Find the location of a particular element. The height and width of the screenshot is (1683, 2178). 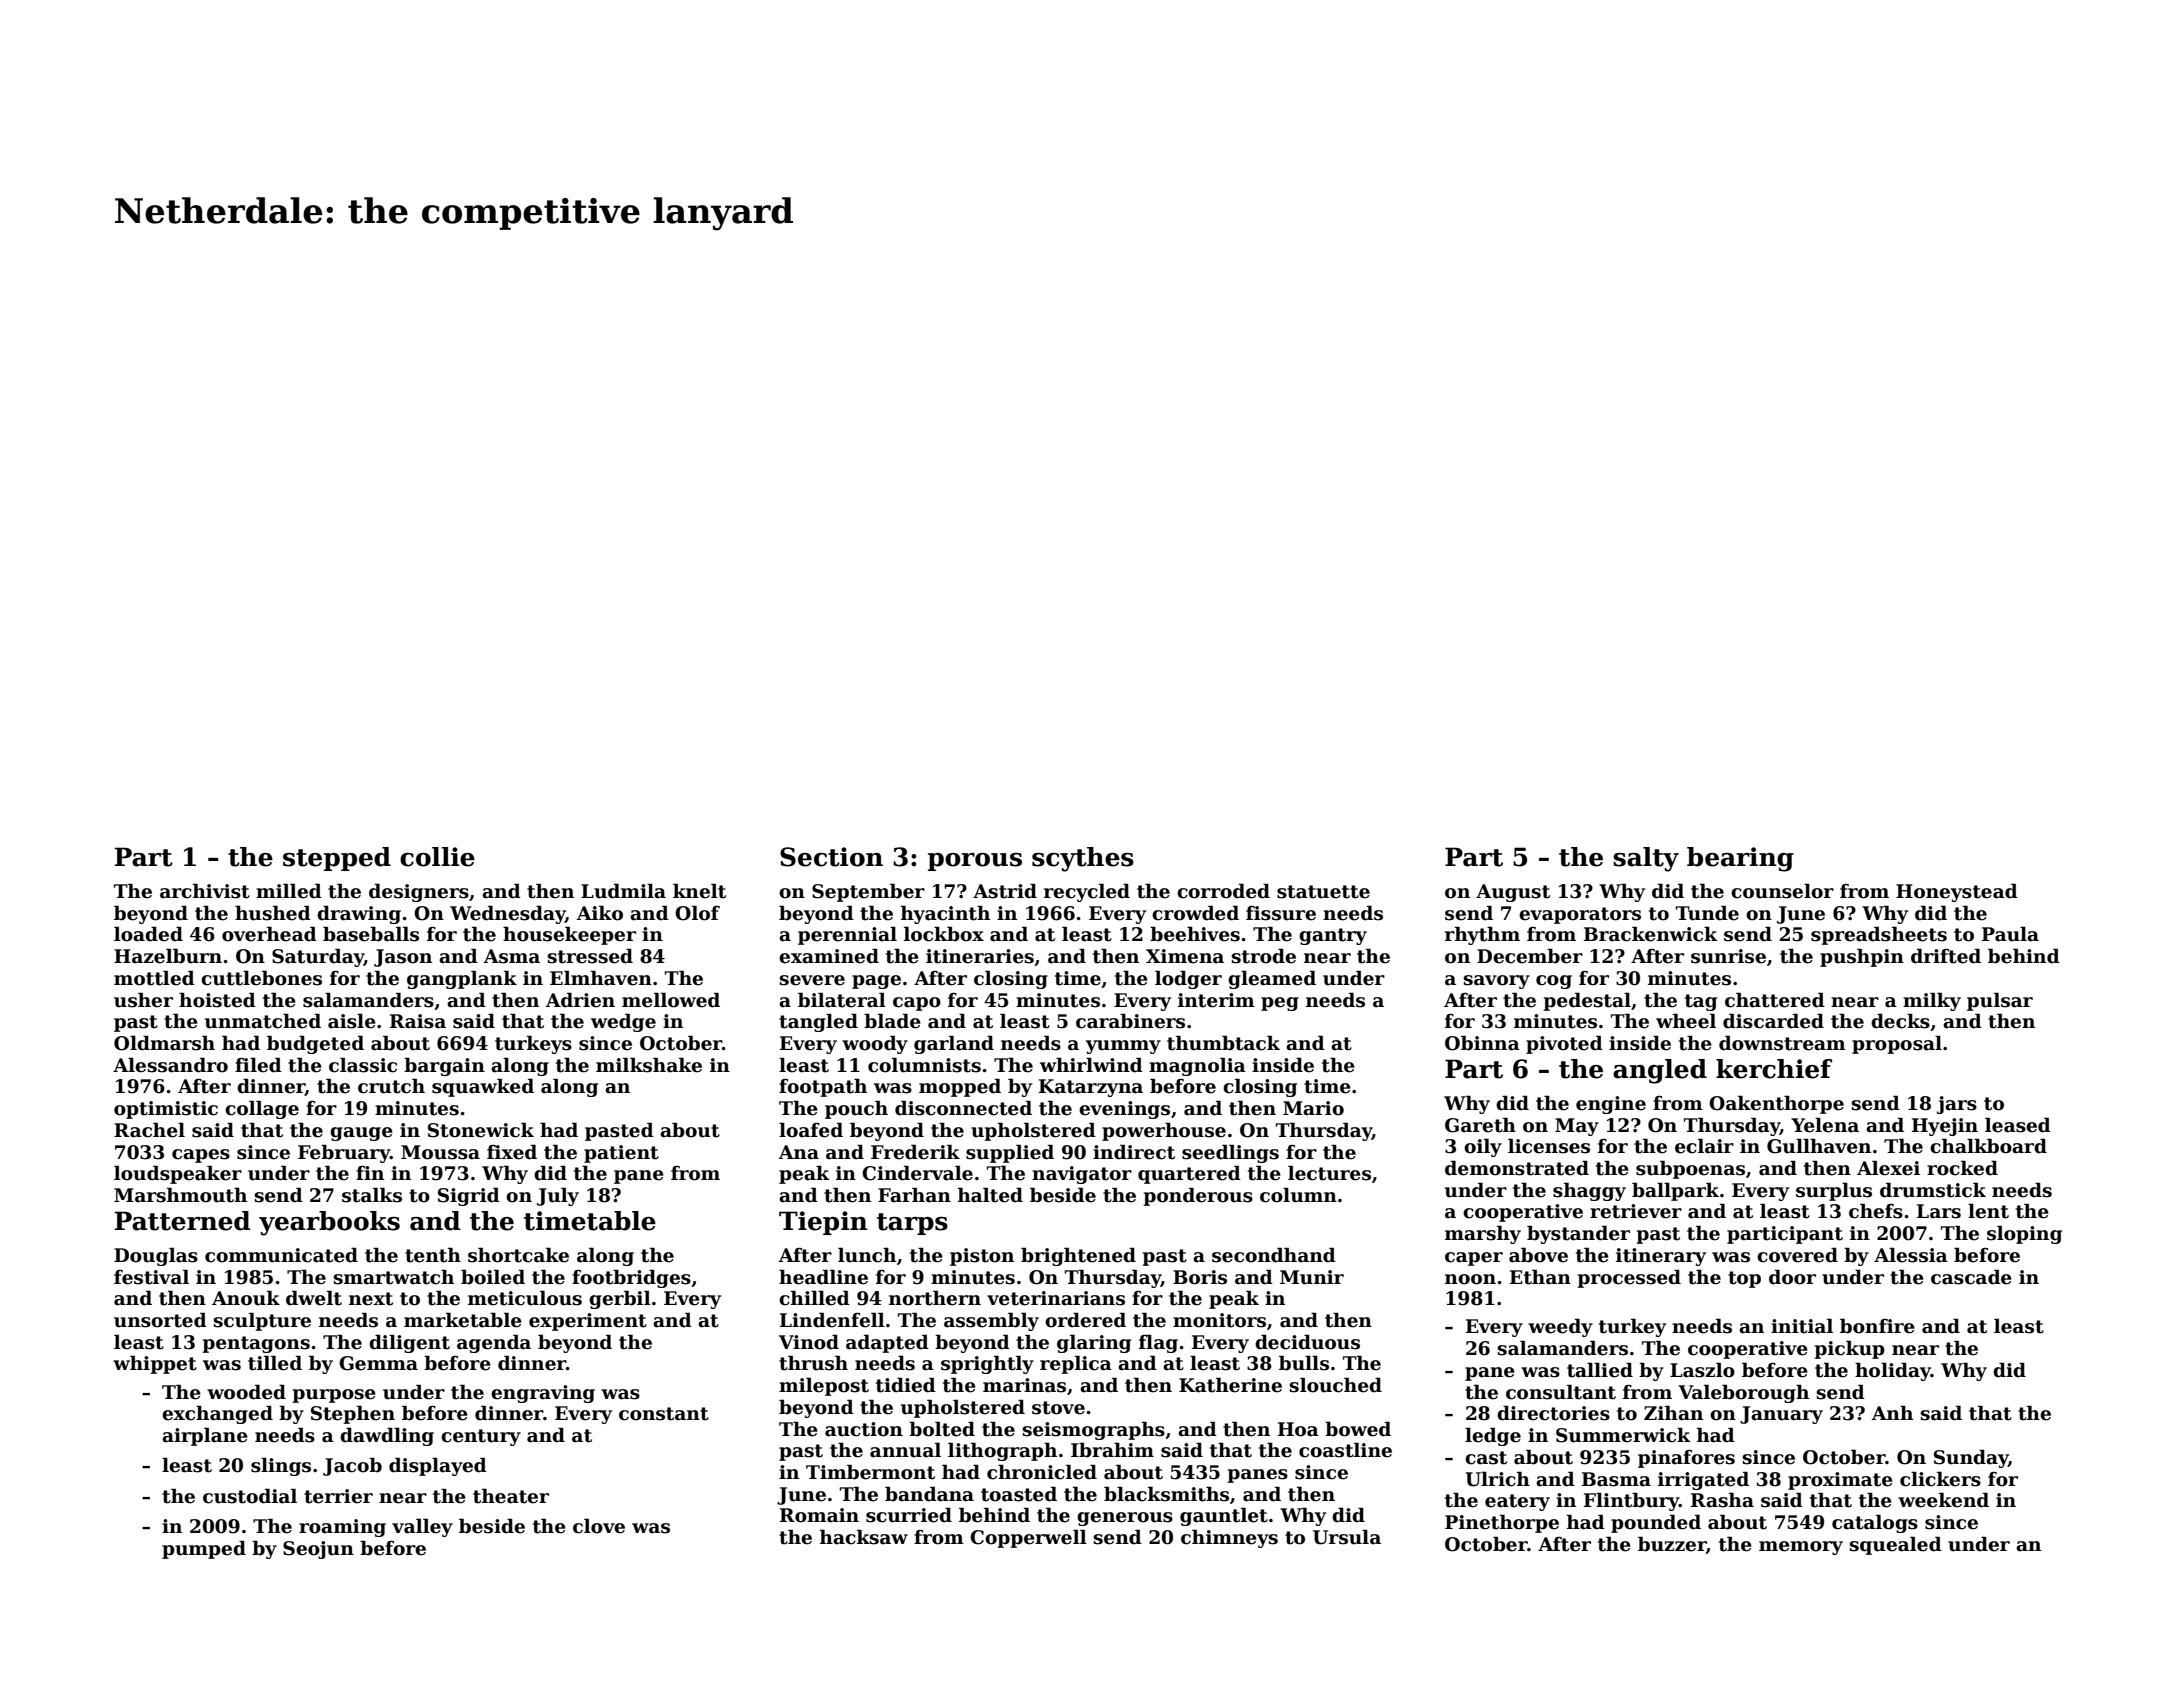

Ursula is located at coordinates (1347, 1537).
